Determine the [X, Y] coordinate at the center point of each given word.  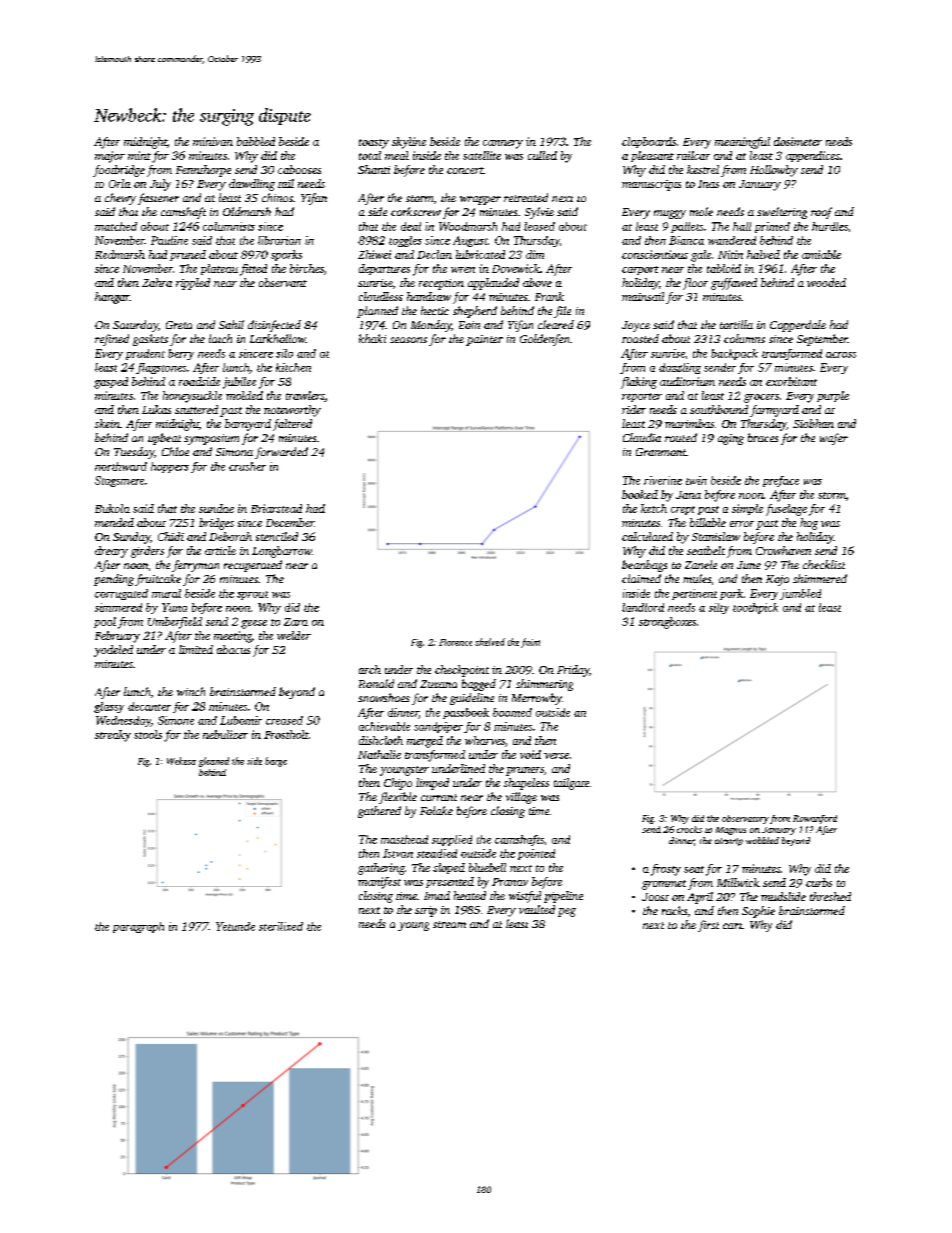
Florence [455, 642]
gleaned [214, 762]
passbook [466, 713]
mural [166, 593]
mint [139, 155]
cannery [503, 144]
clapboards [649, 142]
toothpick [755, 608]
